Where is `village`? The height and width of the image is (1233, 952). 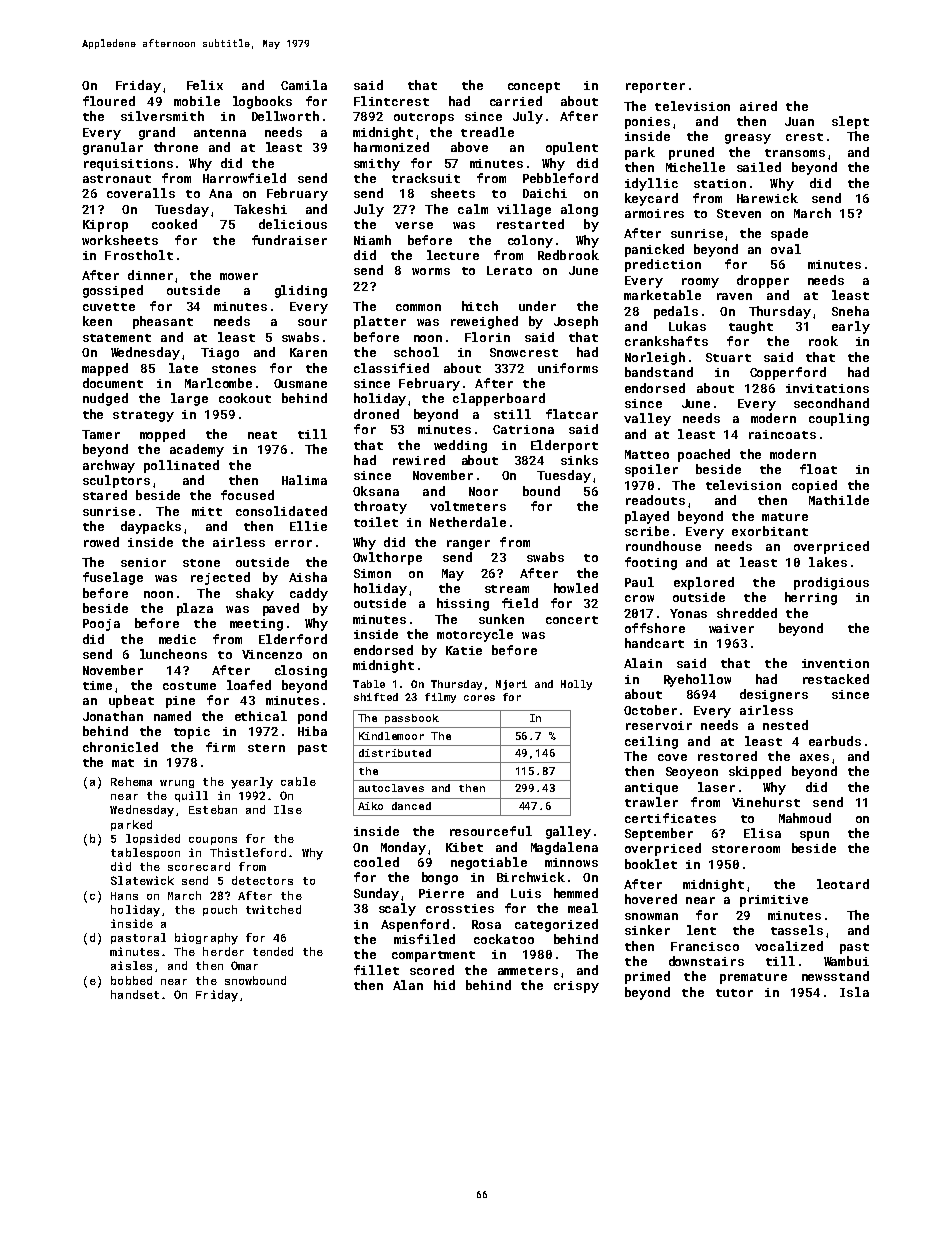
village is located at coordinates (524, 210).
